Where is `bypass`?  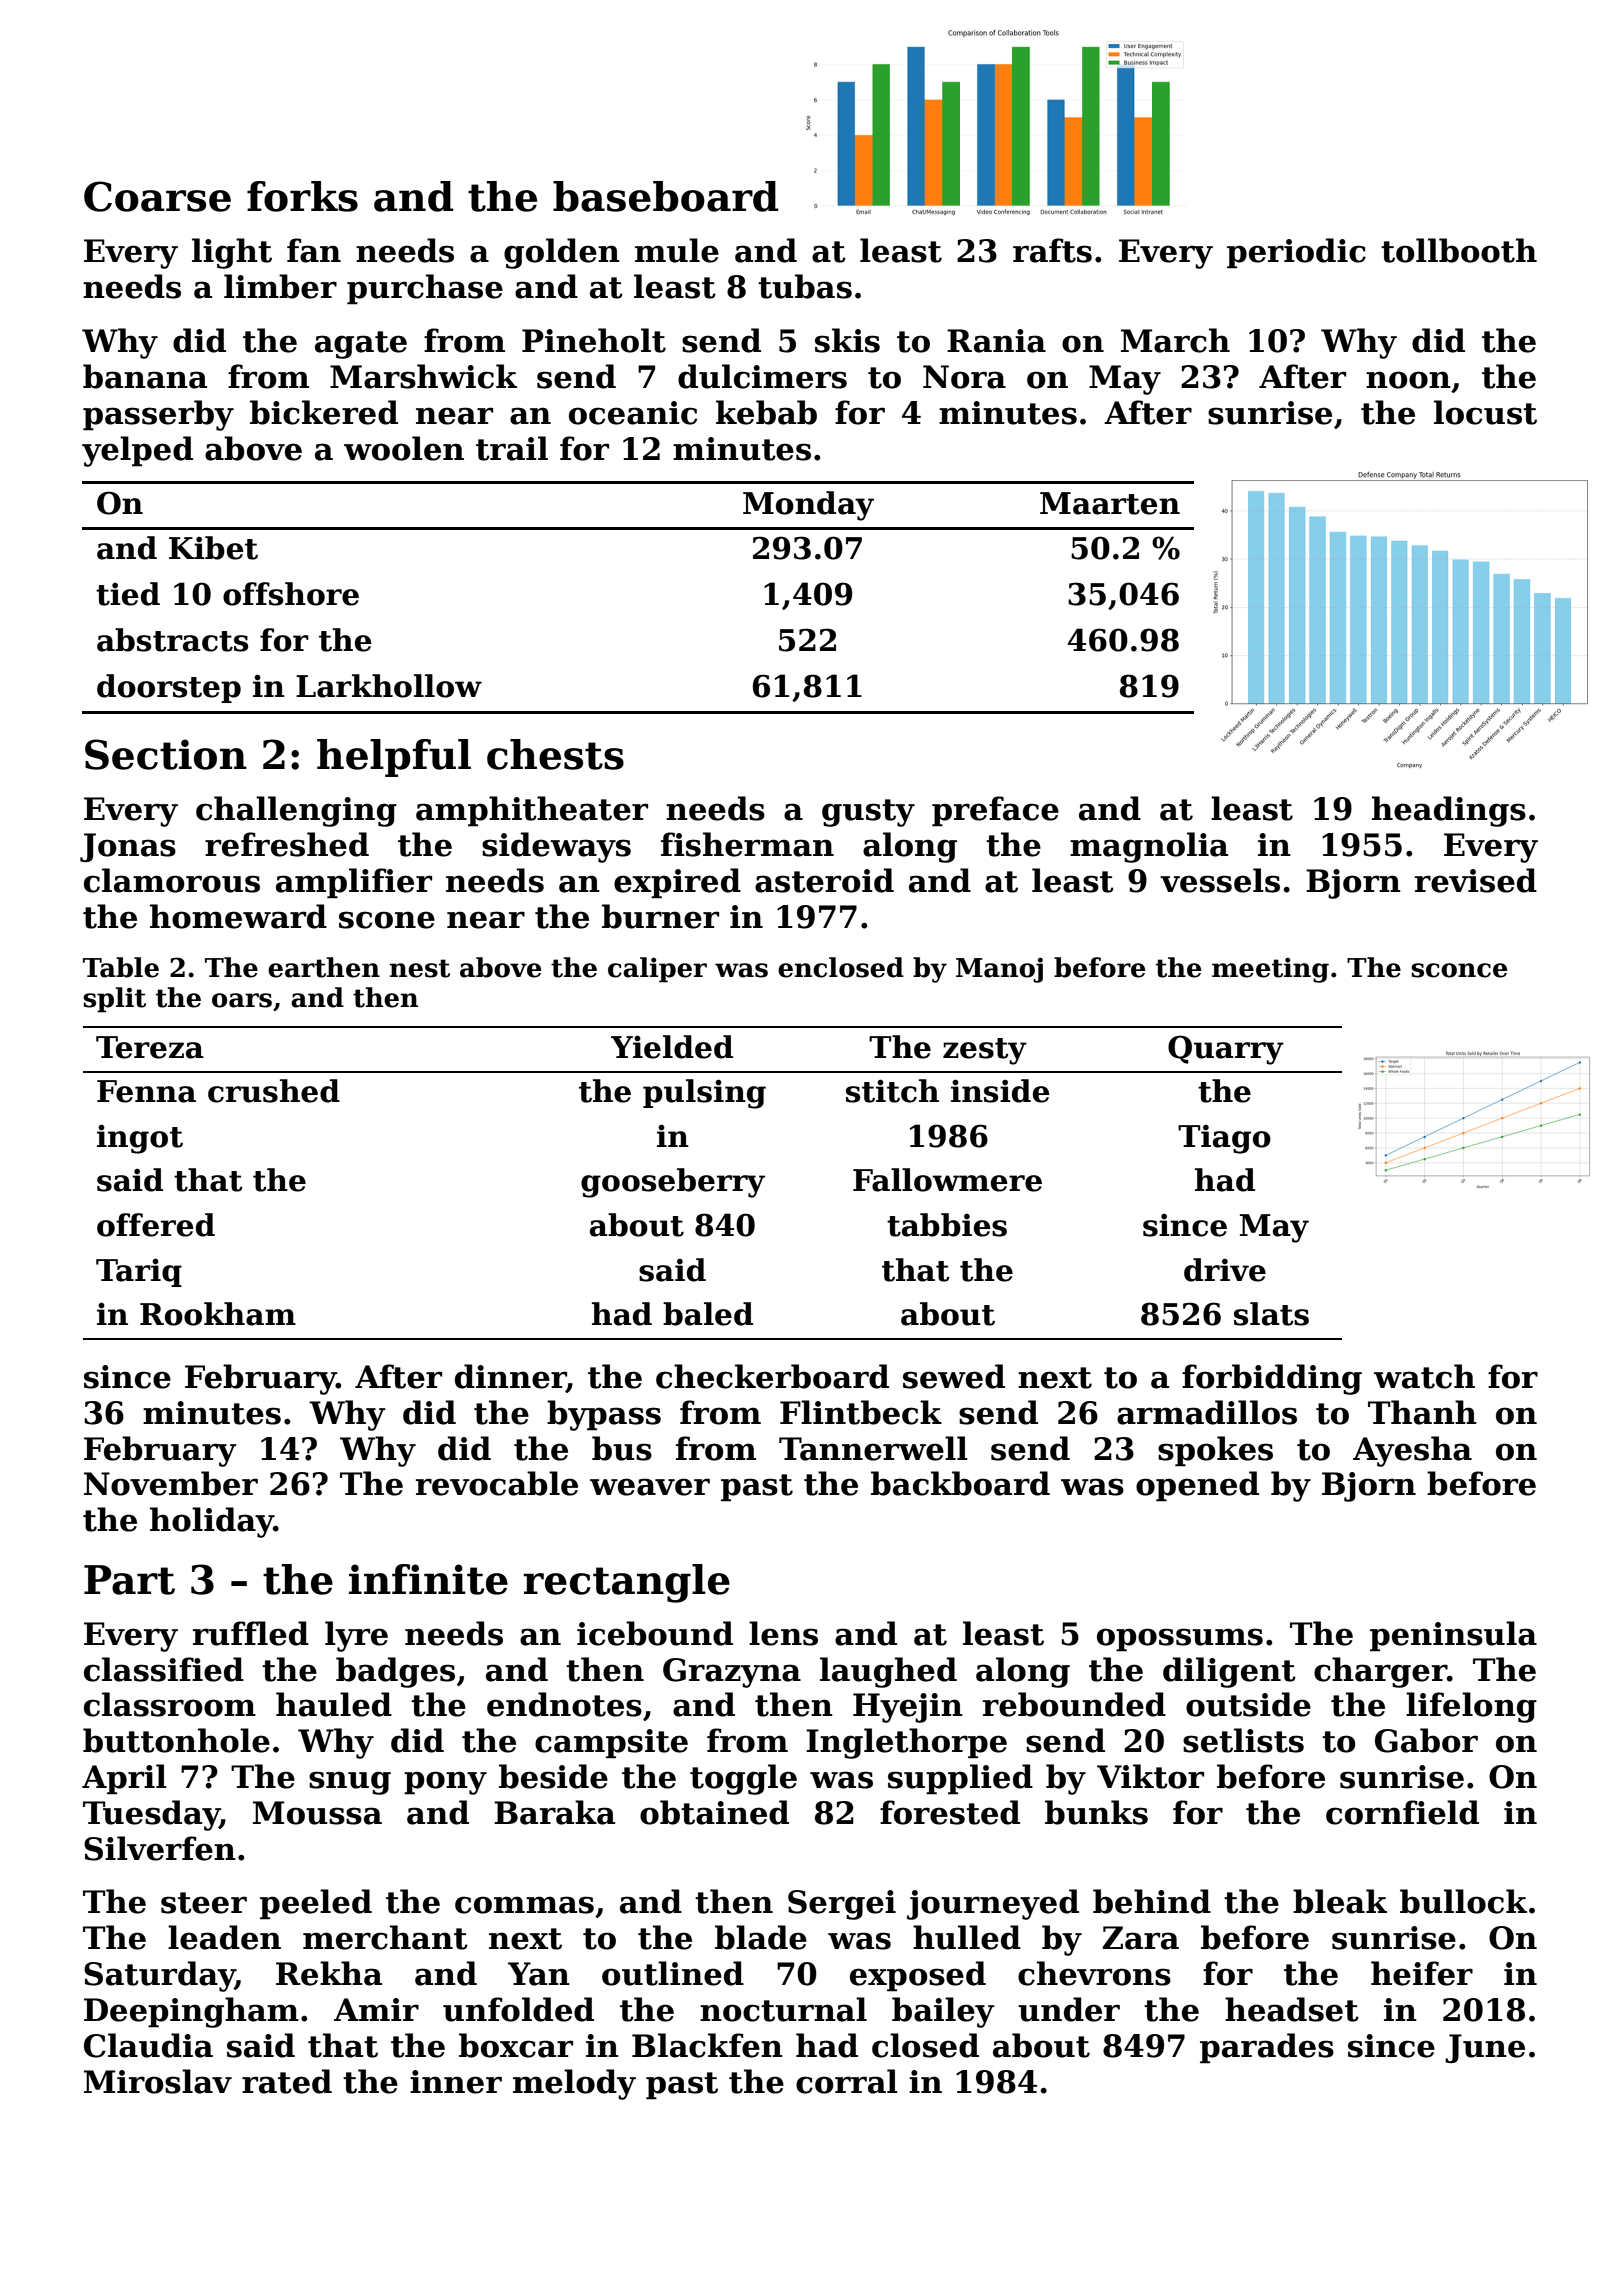 bypass is located at coordinates (604, 1415).
